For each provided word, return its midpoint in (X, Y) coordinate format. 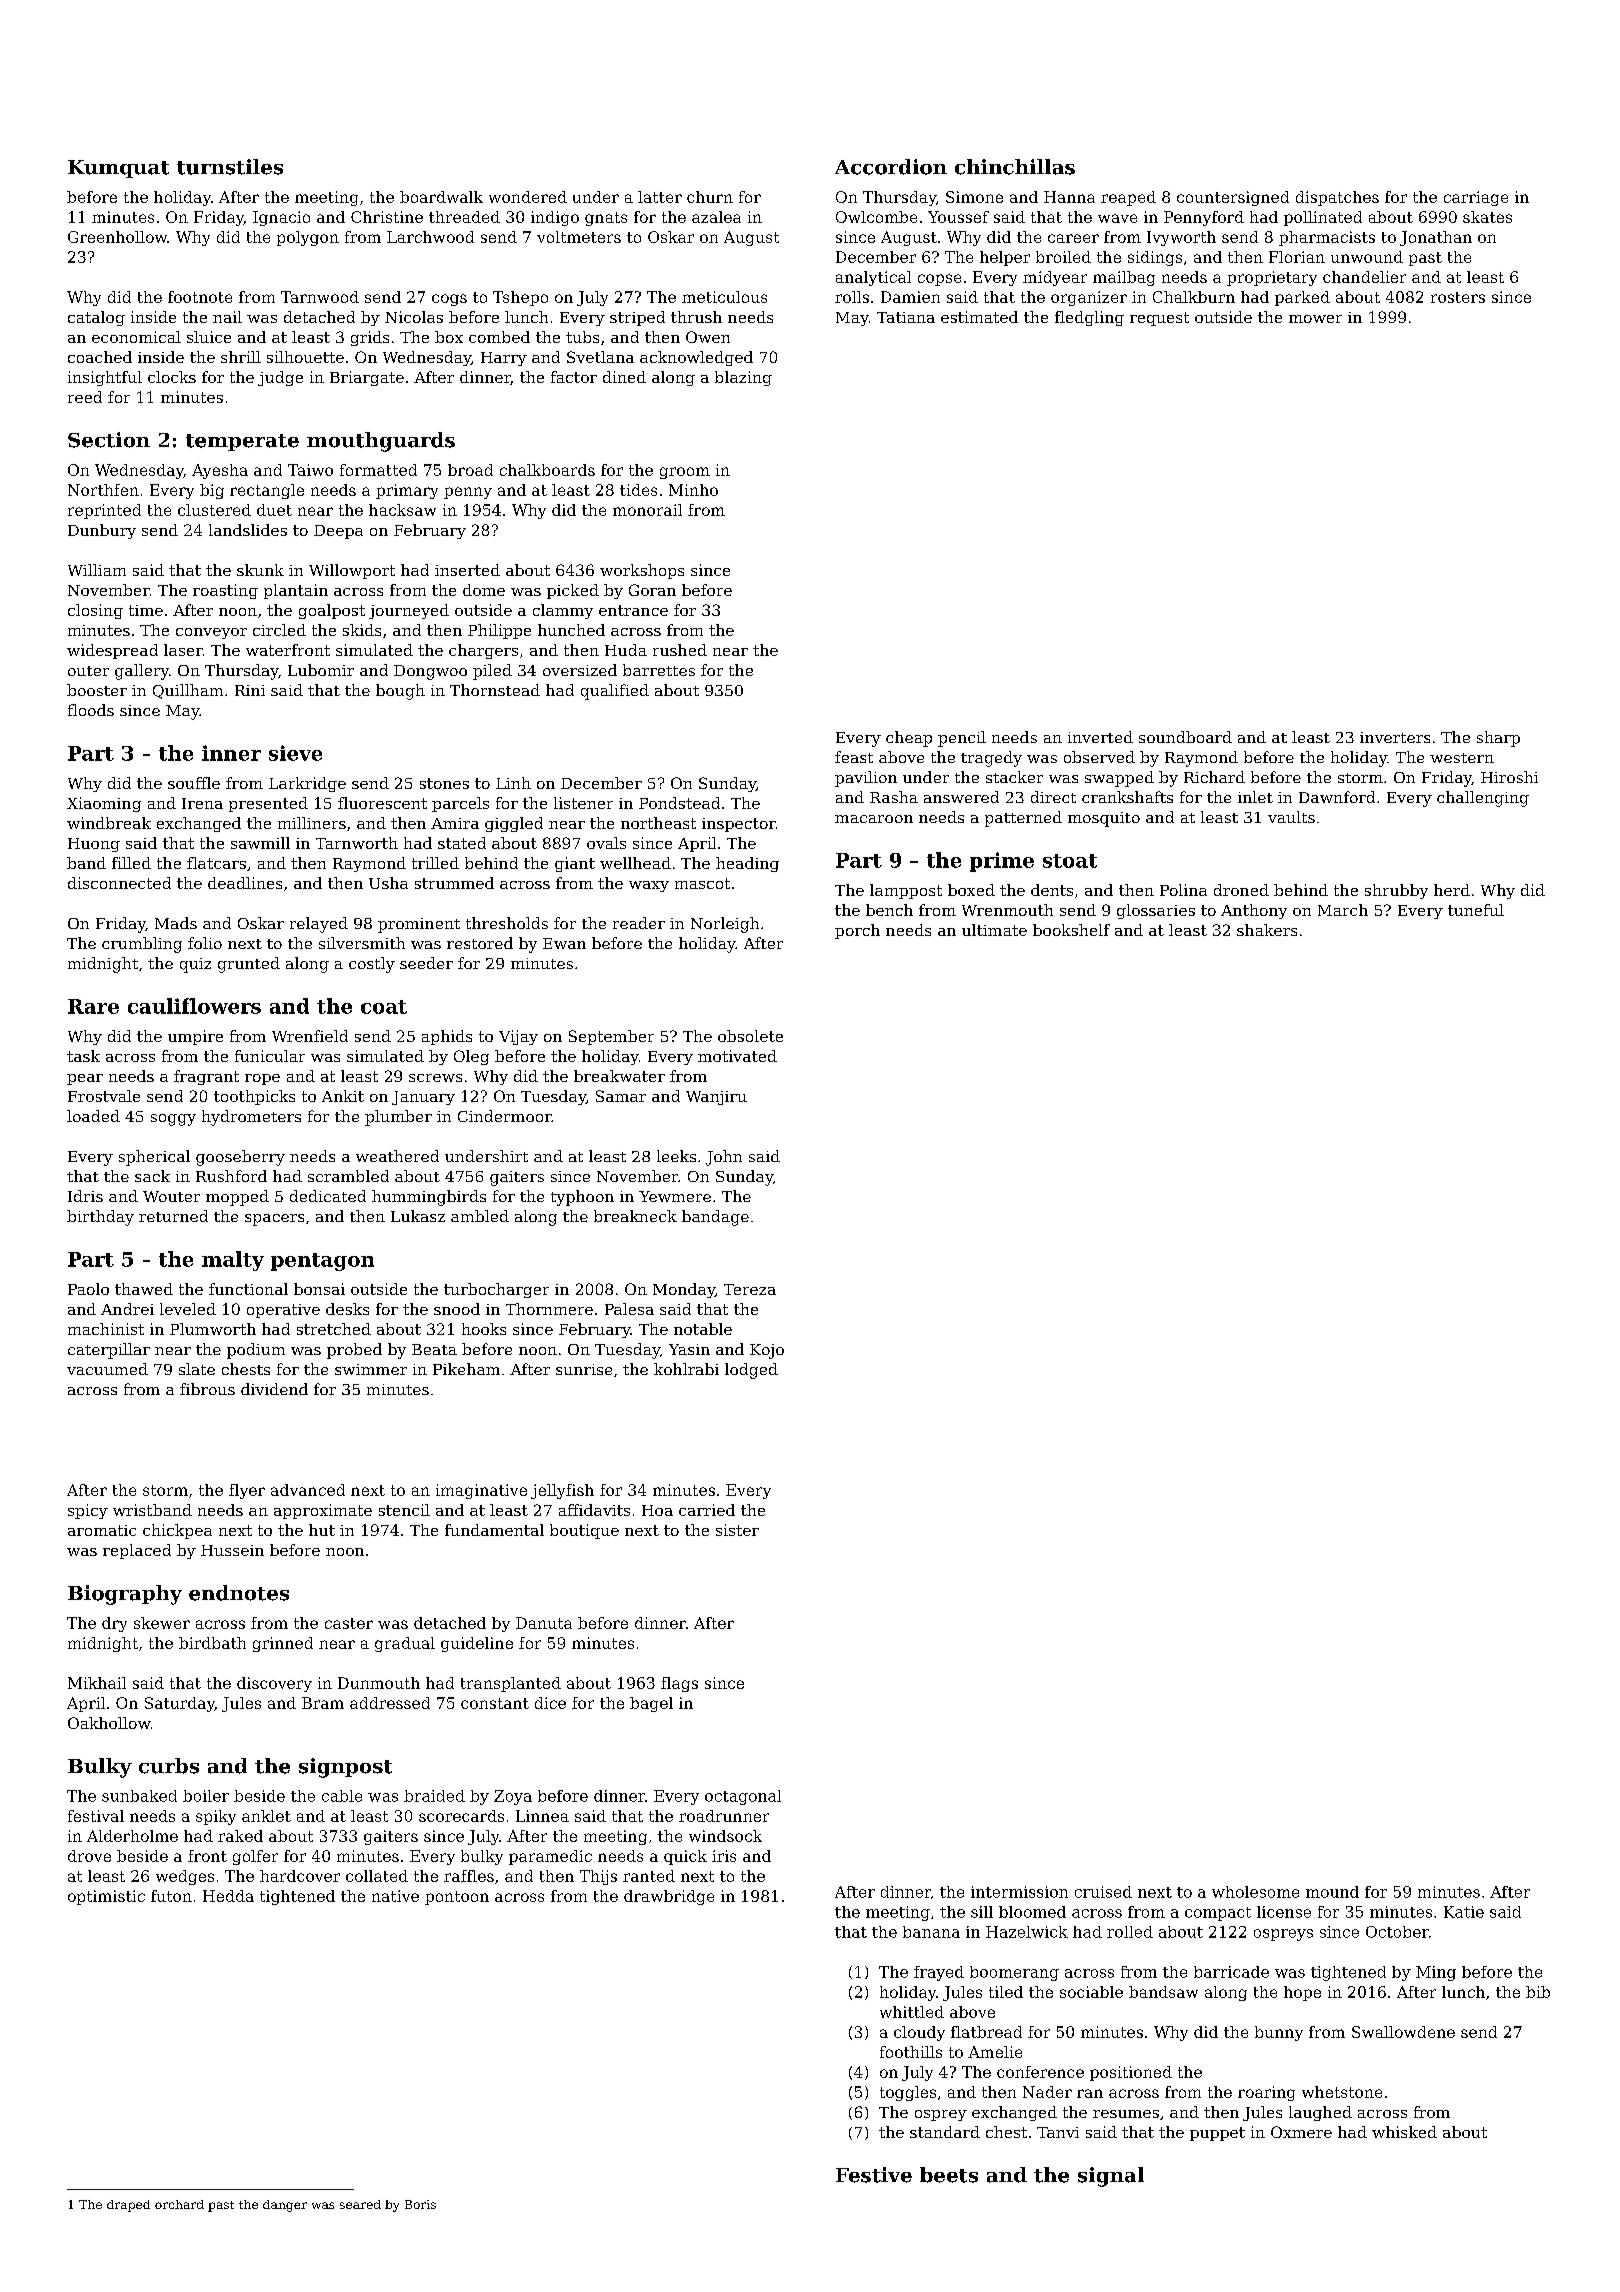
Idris (85, 1196)
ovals (606, 843)
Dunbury (102, 531)
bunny (1279, 2033)
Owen (708, 337)
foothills (911, 2052)
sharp (1498, 739)
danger (285, 2206)
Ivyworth (1181, 238)
